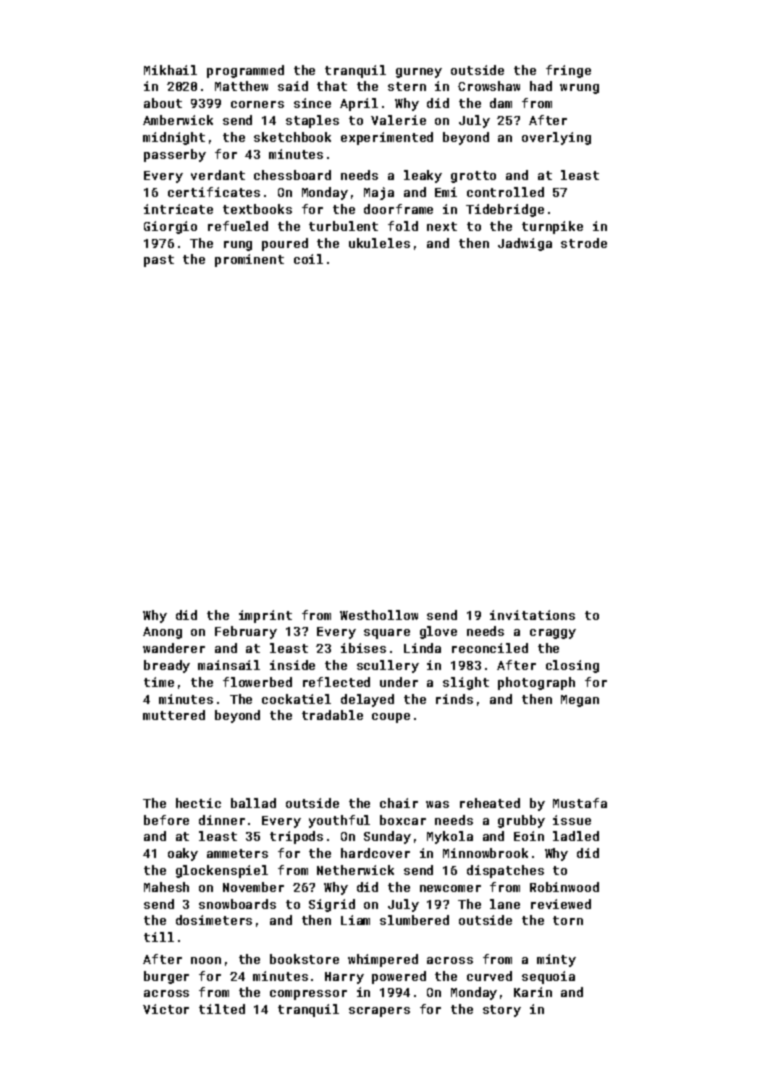  Describe the element at coordinates (265, 616) in the document. I see `imprint` at that location.
